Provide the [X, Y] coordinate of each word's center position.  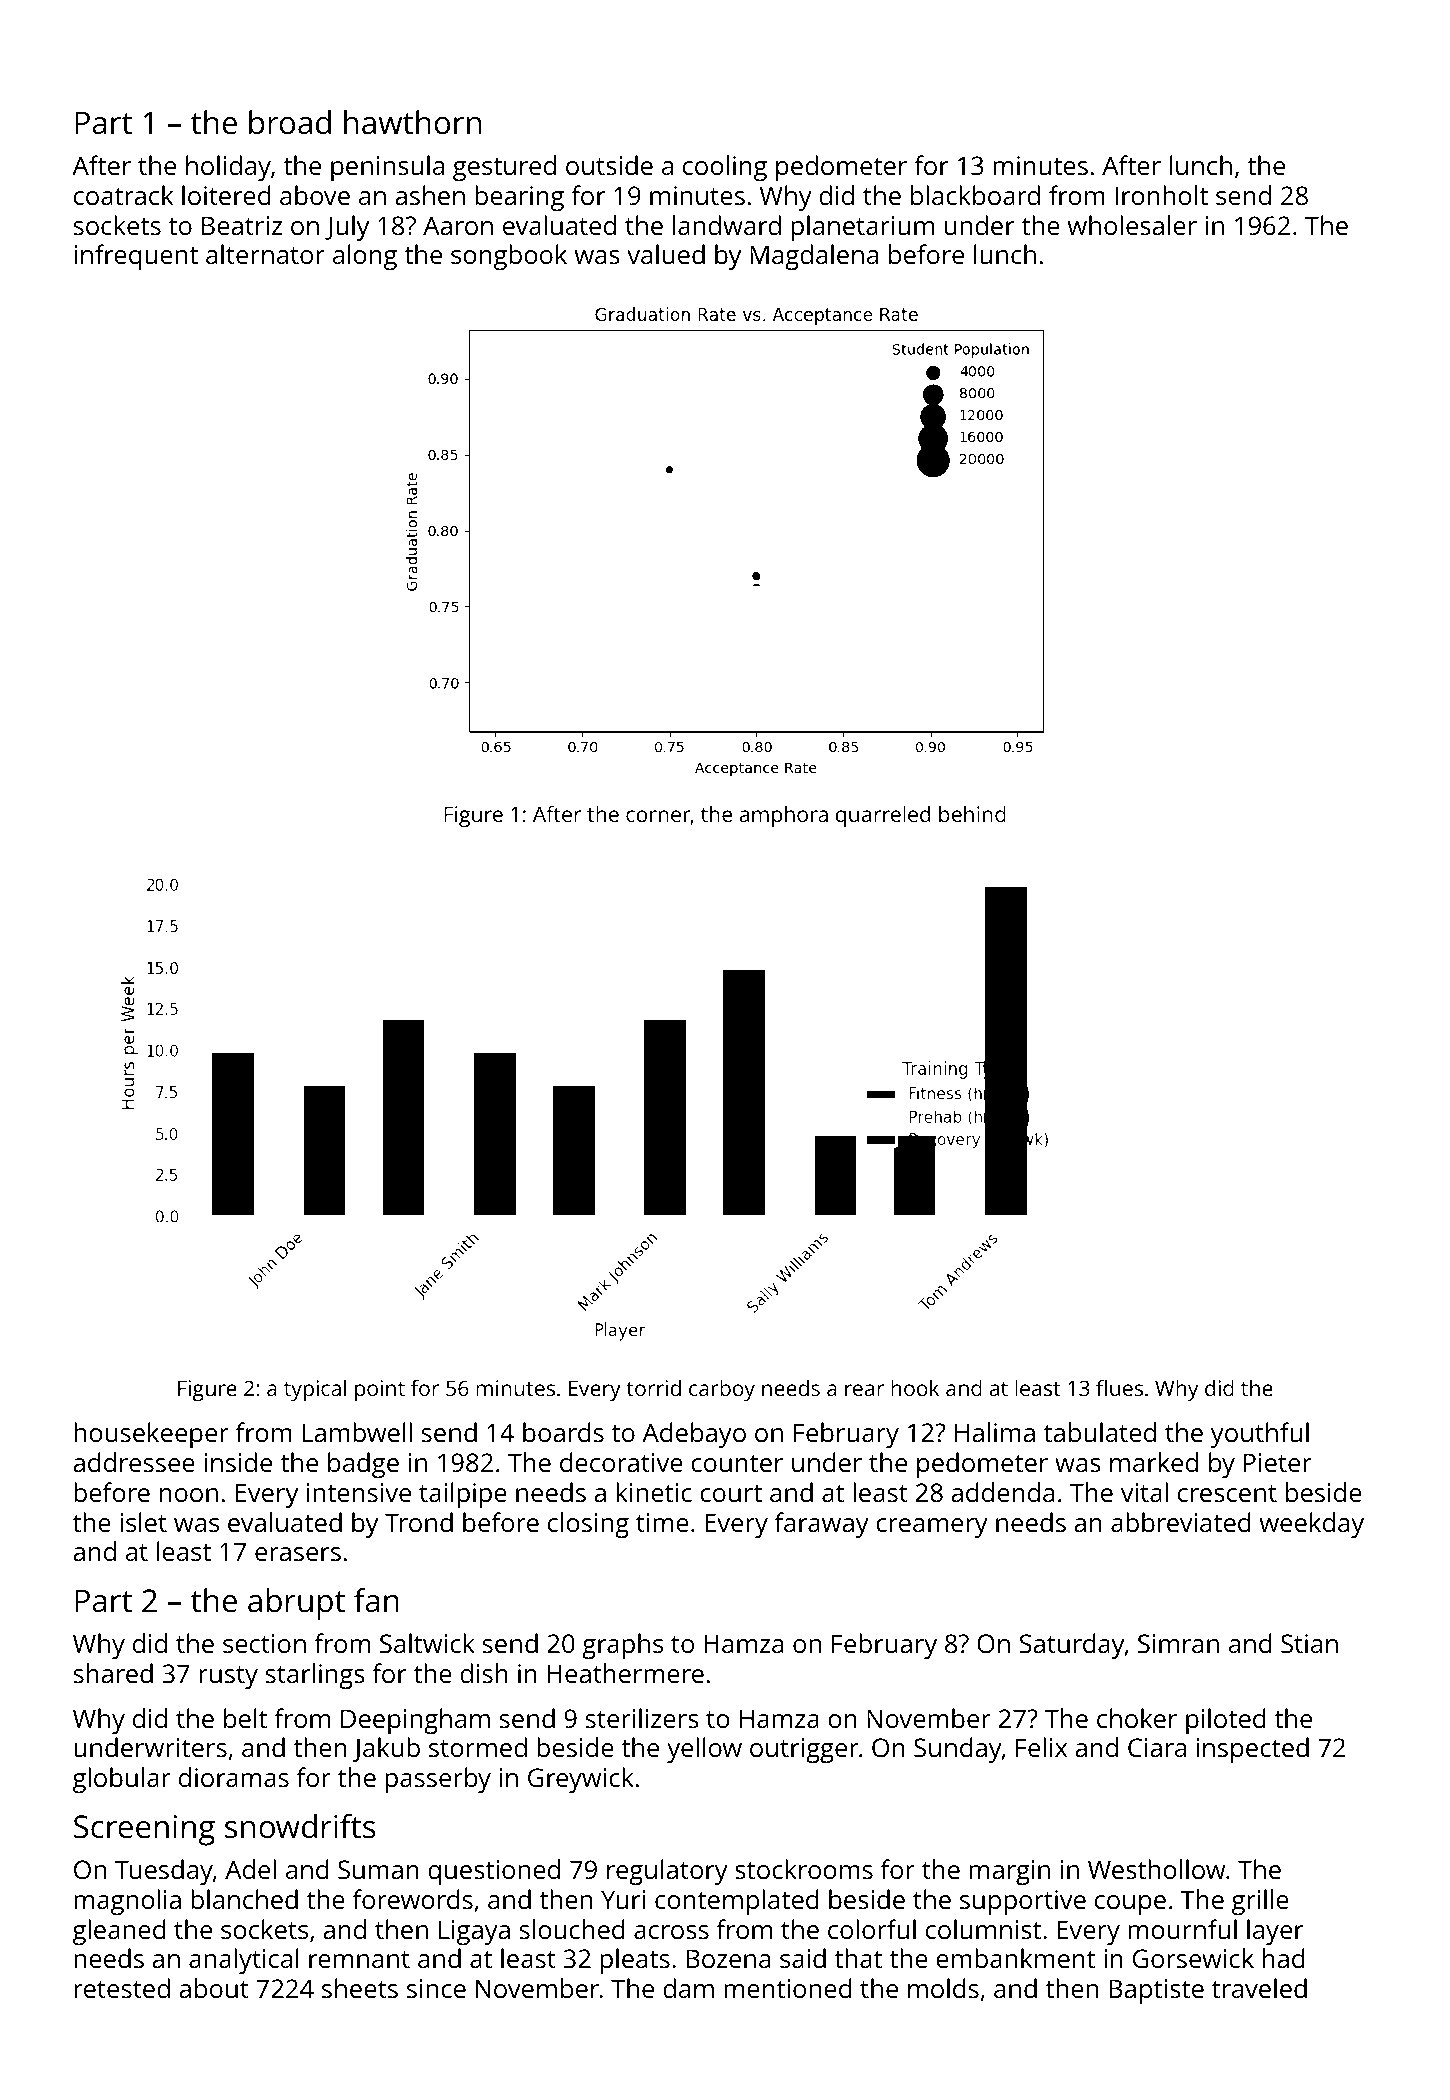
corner [658, 817]
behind [972, 814]
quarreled [883, 816]
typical [315, 1390]
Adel [250, 1869]
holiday [228, 168]
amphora [784, 816]
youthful [1260, 1435]
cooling [725, 168]
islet [143, 1522]
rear [864, 1390]
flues [1119, 1387]
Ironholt [1162, 195]
